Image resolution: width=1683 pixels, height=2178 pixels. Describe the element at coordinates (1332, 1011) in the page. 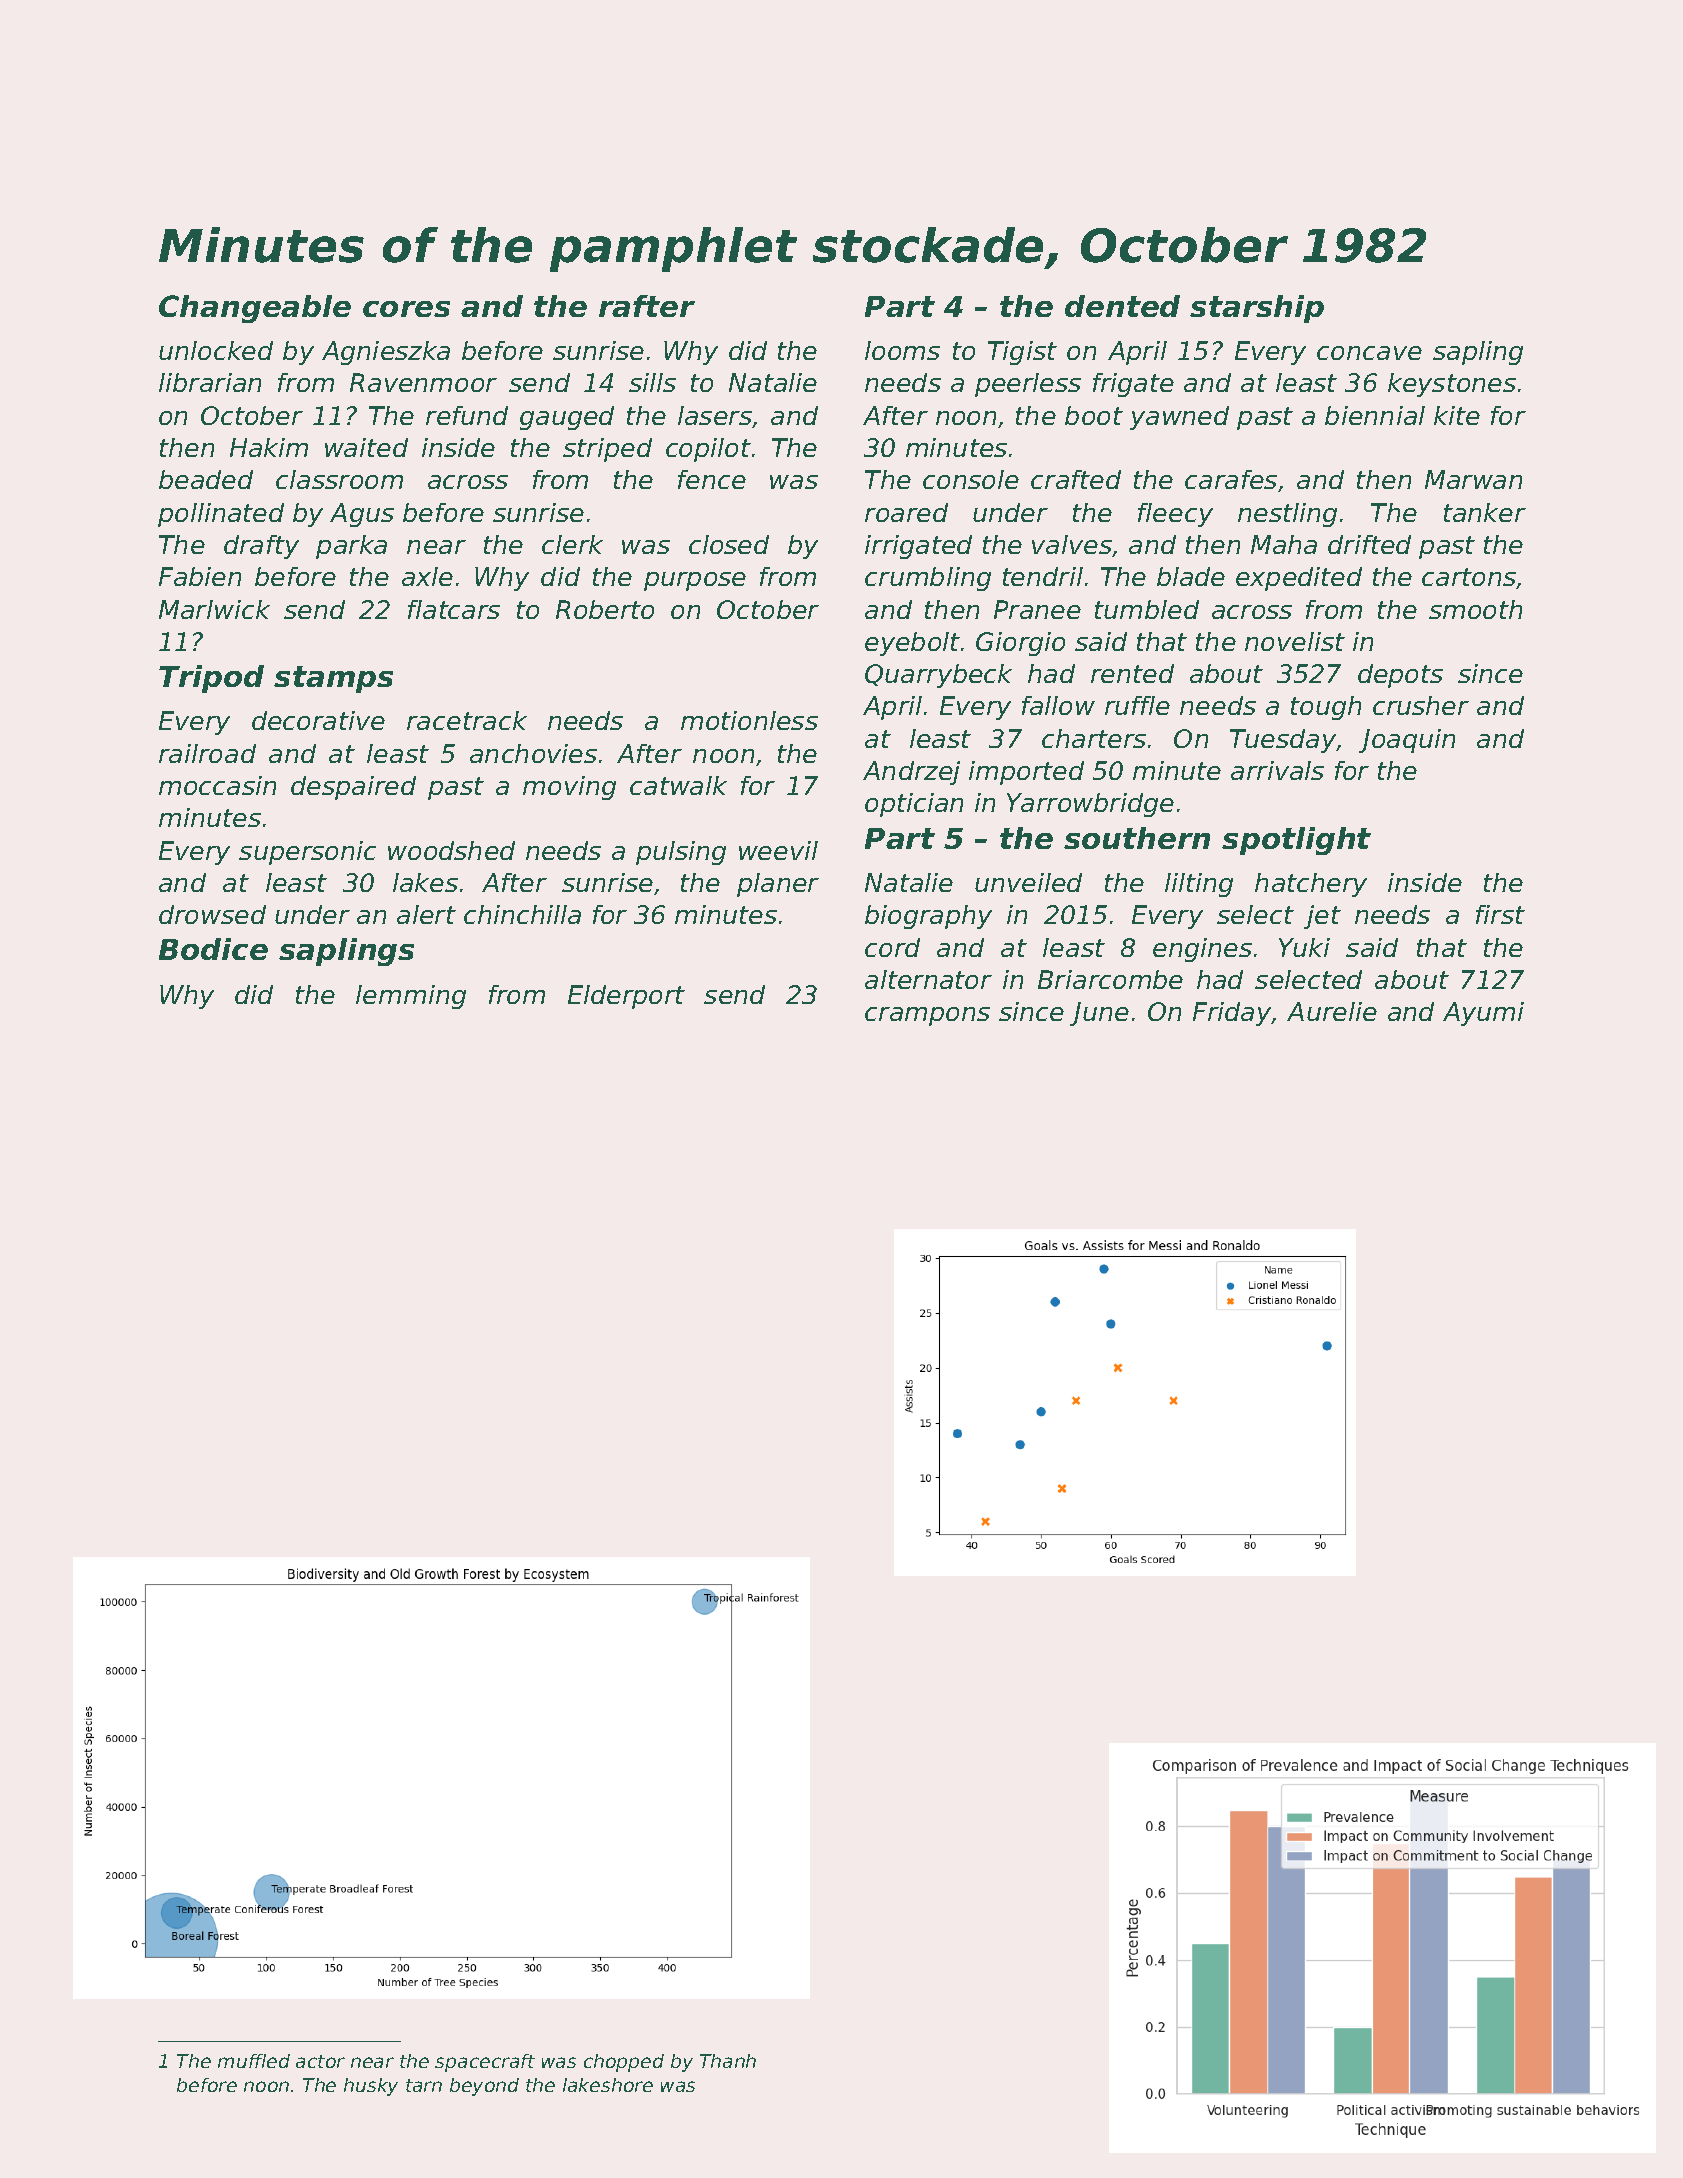

I see `Aurelie` at that location.
